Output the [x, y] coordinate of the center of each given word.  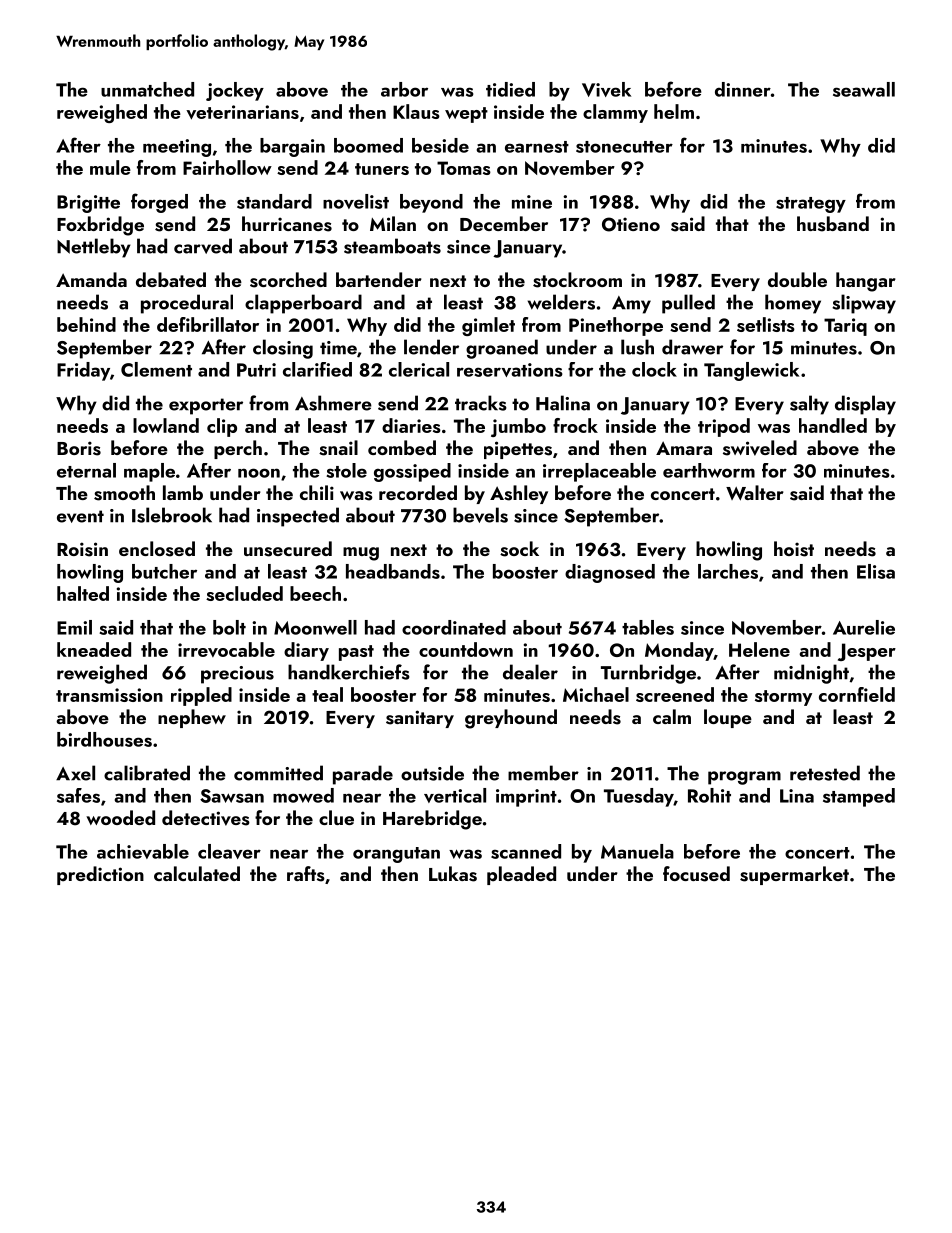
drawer [692, 347]
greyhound [511, 719]
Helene [759, 649]
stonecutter [624, 147]
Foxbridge [100, 226]
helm [674, 111]
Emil [74, 627]
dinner [743, 89]
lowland [166, 425]
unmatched [147, 89]
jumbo [518, 427]
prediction [100, 875]
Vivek [606, 89]
